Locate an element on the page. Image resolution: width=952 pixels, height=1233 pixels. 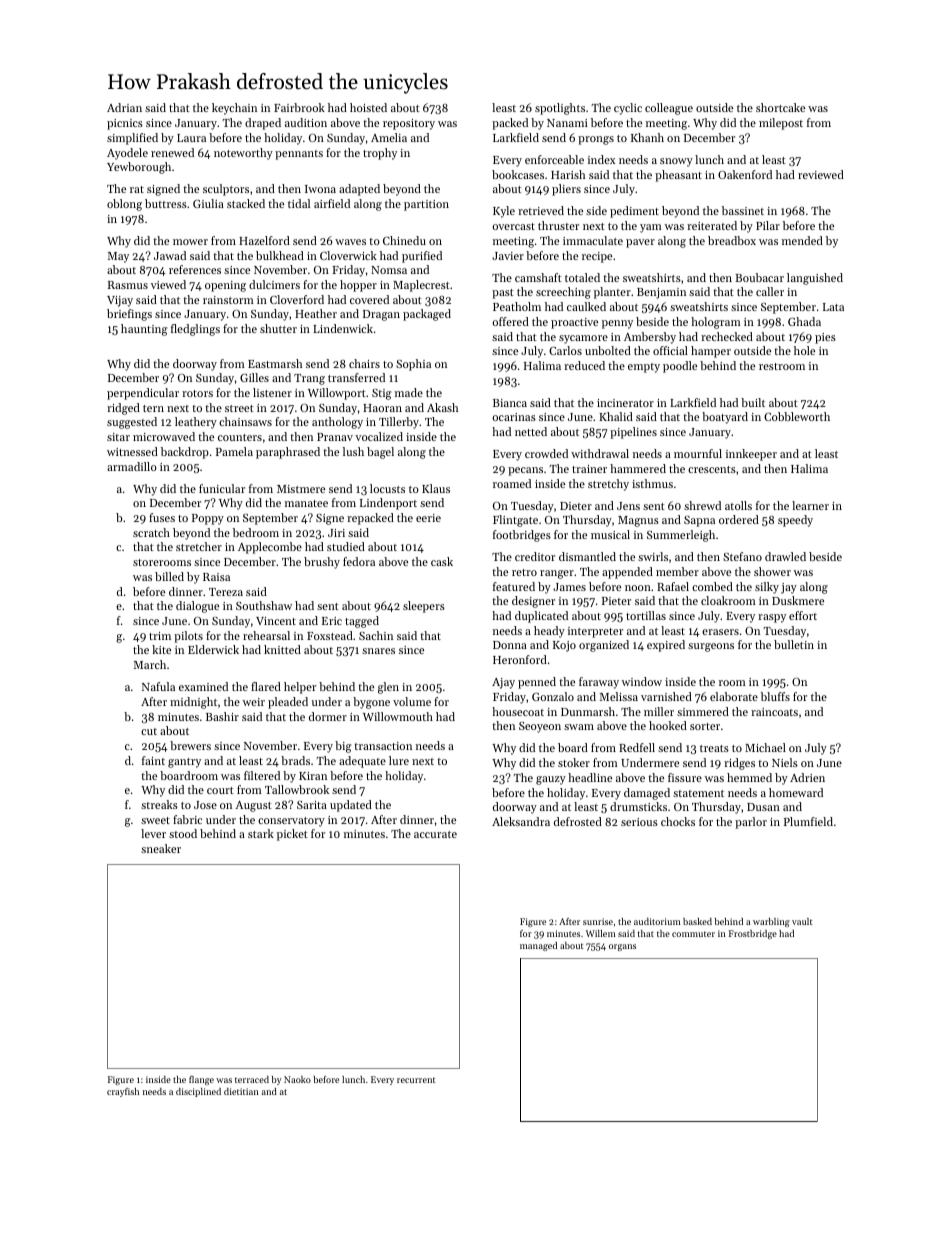
trophy is located at coordinates (380, 154).
